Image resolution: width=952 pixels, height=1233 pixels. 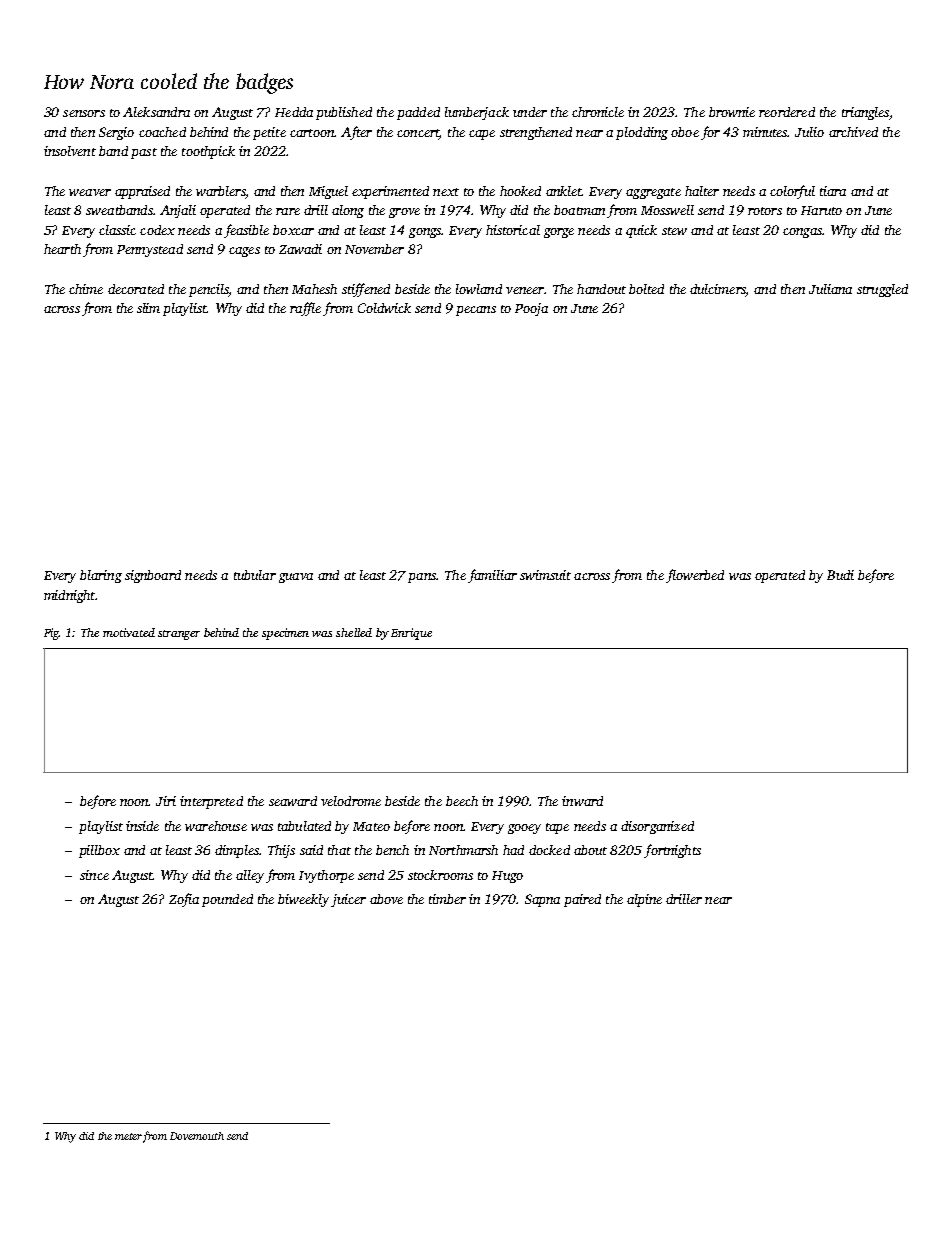 I want to click on sensors, so click(x=84, y=113).
